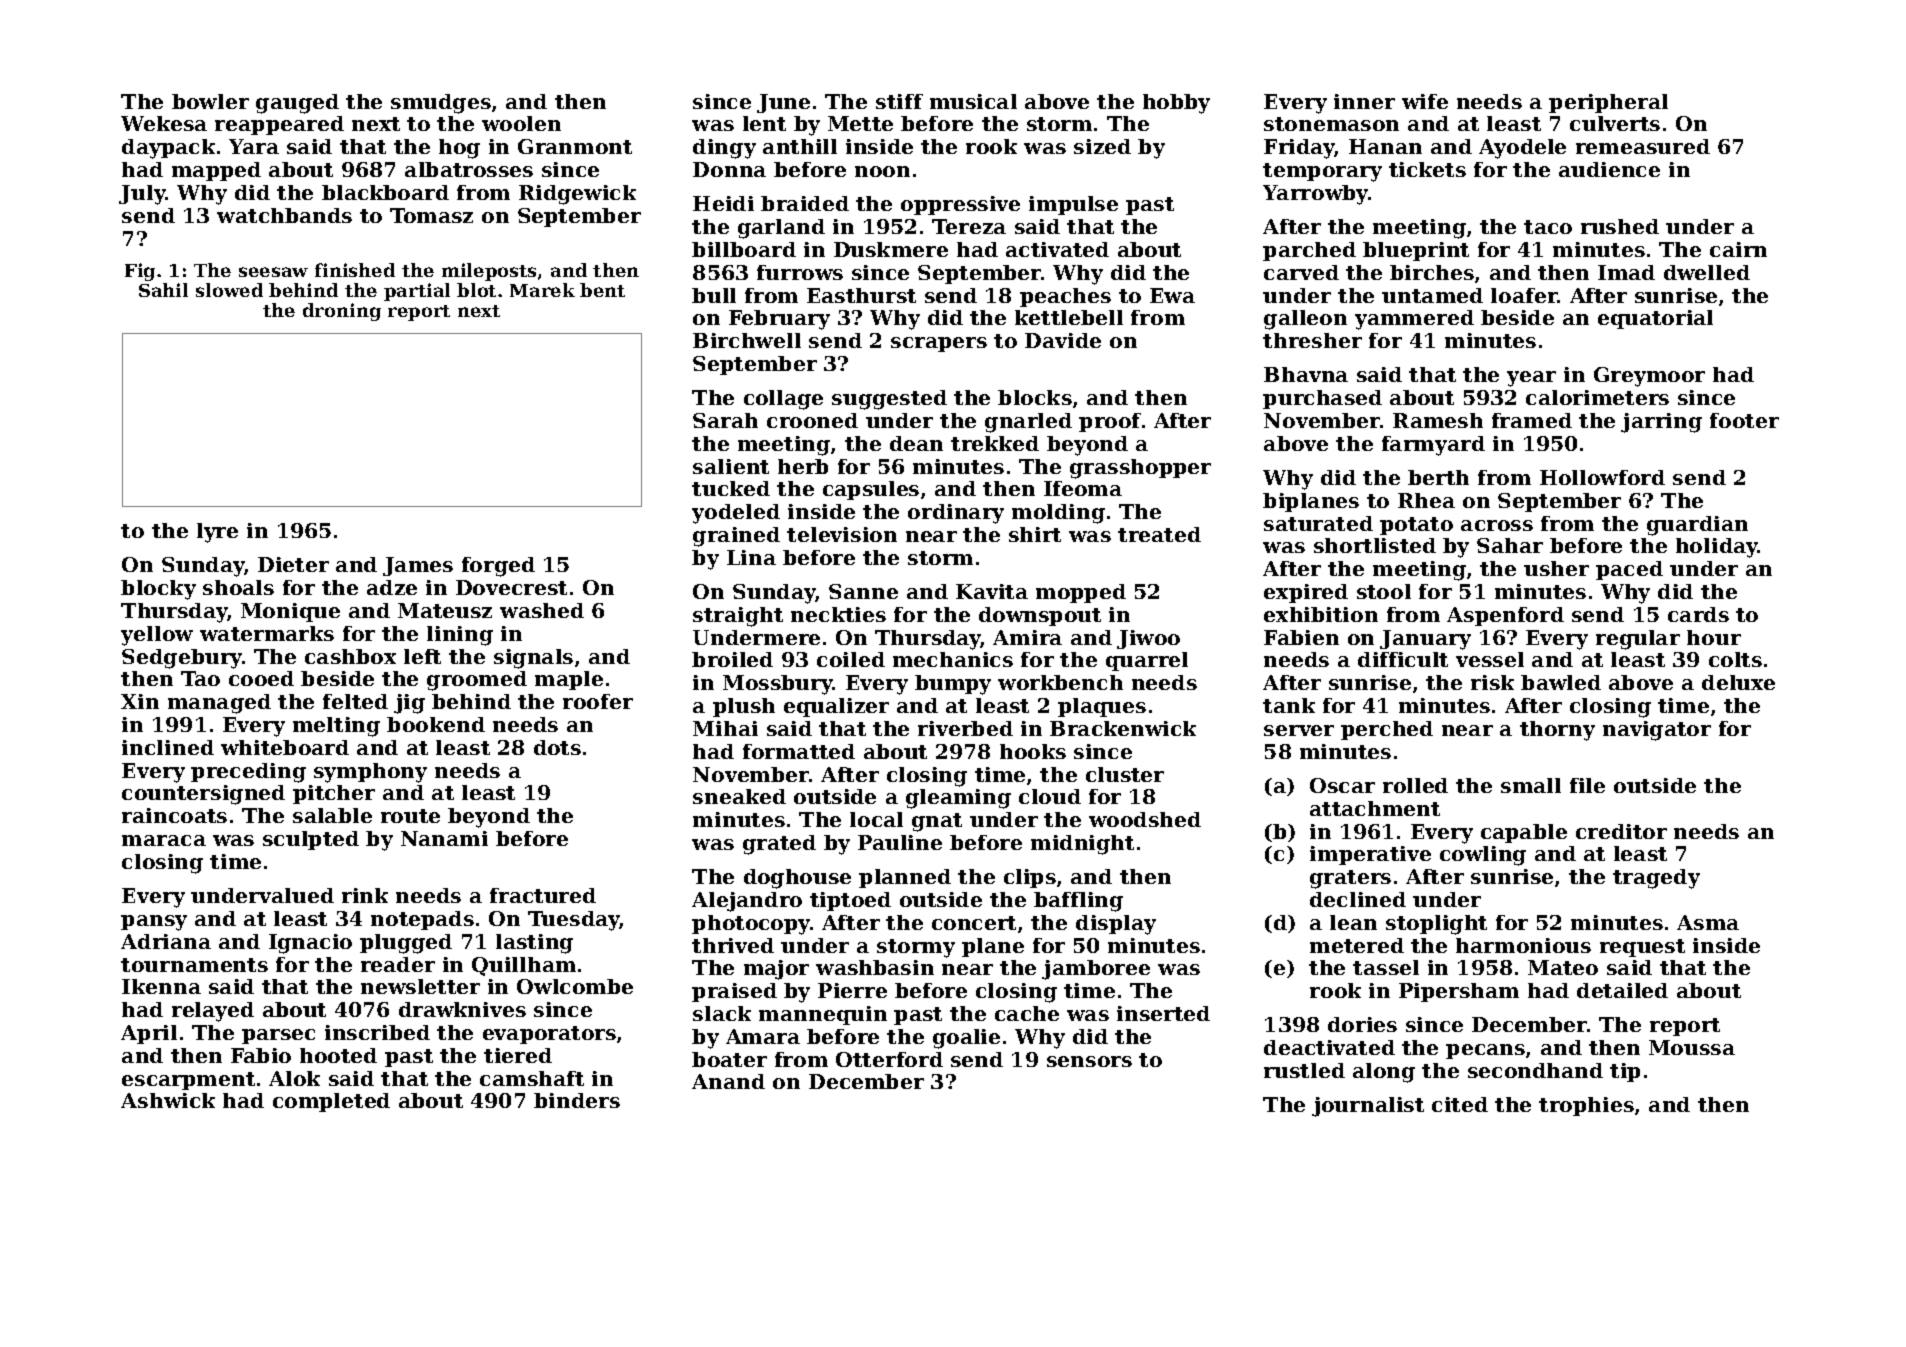  Describe the element at coordinates (723, 203) in the screenshot. I see `Heidi` at that location.
